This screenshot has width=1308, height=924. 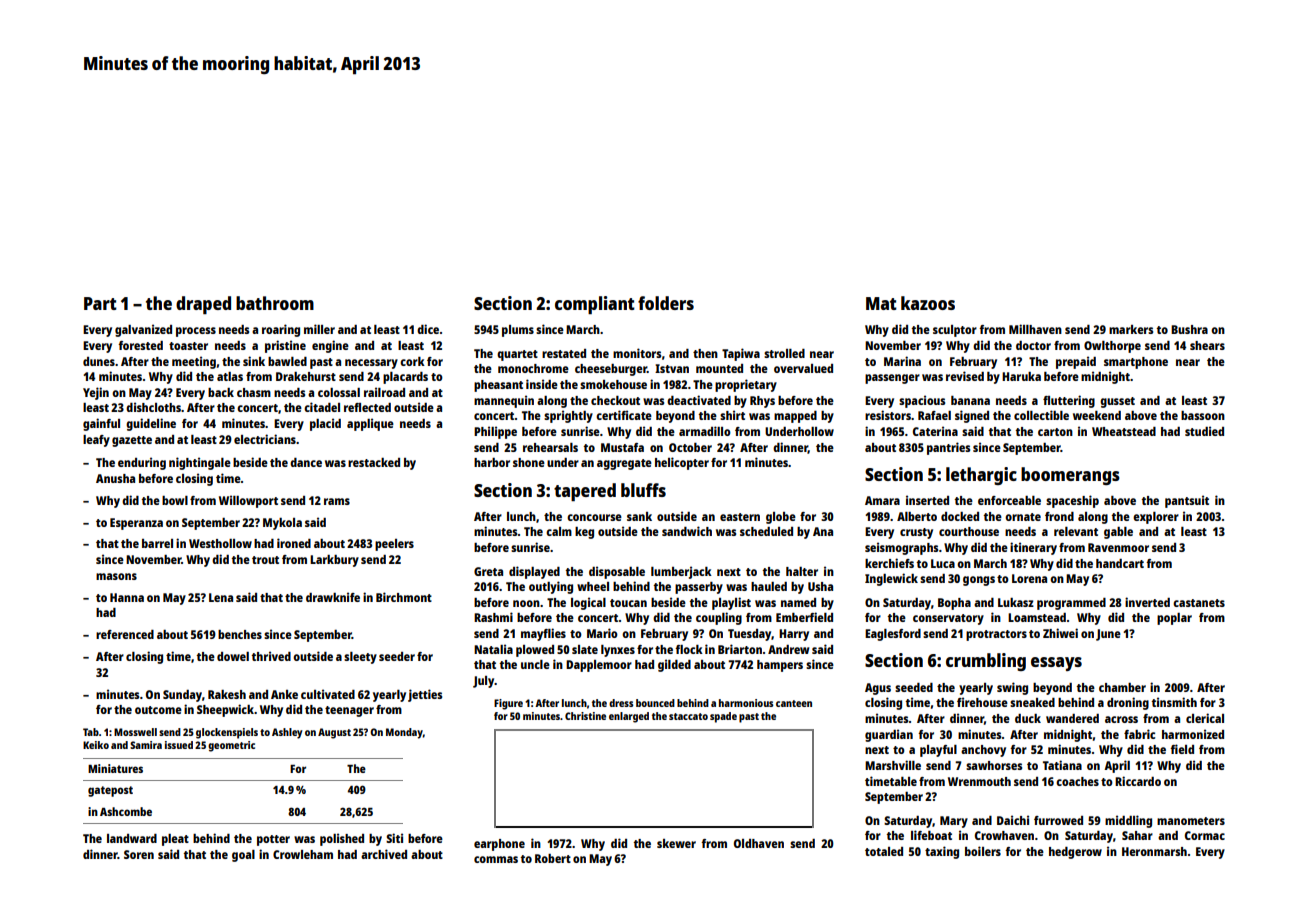 I want to click on Mario, so click(x=602, y=633).
